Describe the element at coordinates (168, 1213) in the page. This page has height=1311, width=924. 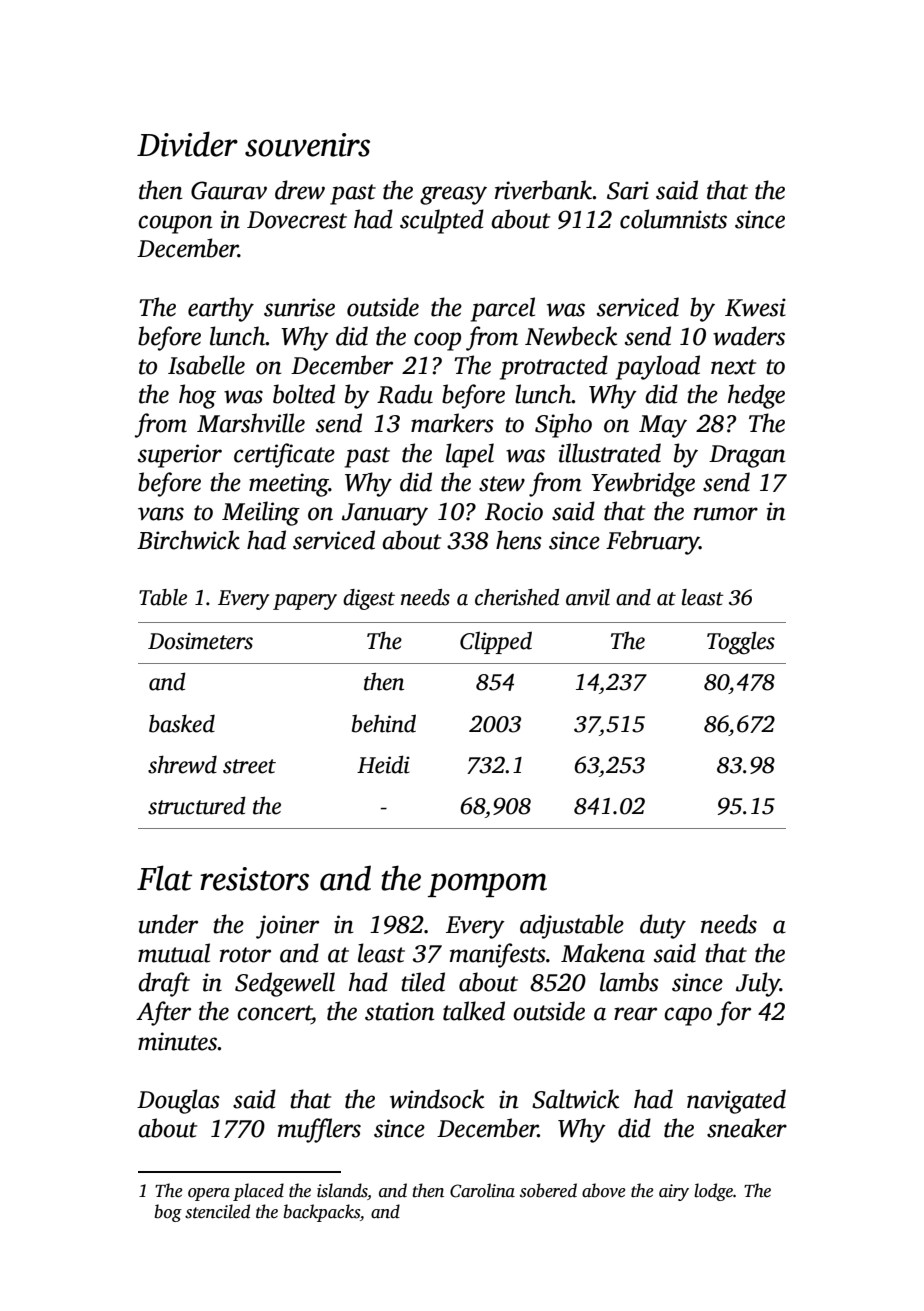
I see `bog` at that location.
